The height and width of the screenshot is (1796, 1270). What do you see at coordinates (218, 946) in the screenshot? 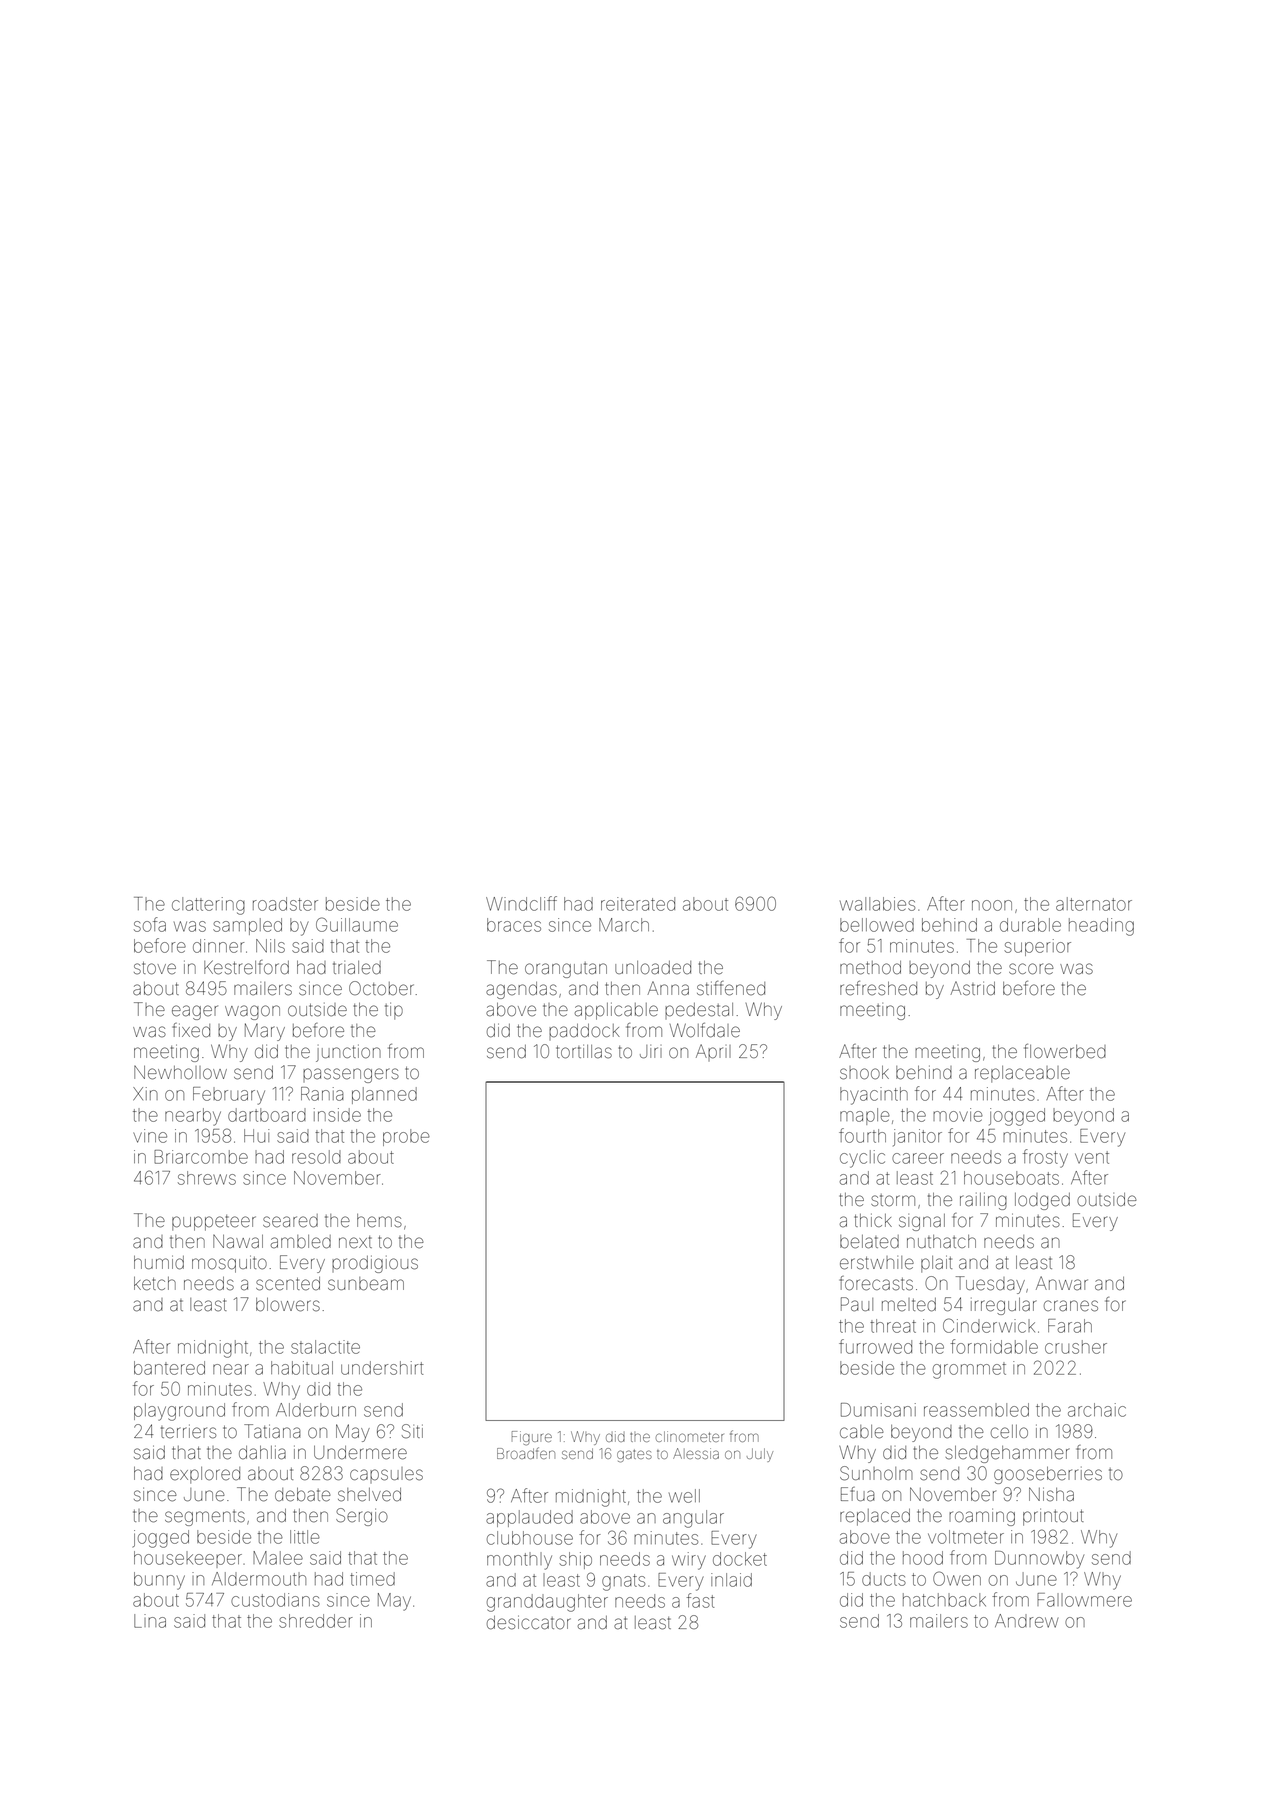
I see `dinner` at bounding box center [218, 946].
